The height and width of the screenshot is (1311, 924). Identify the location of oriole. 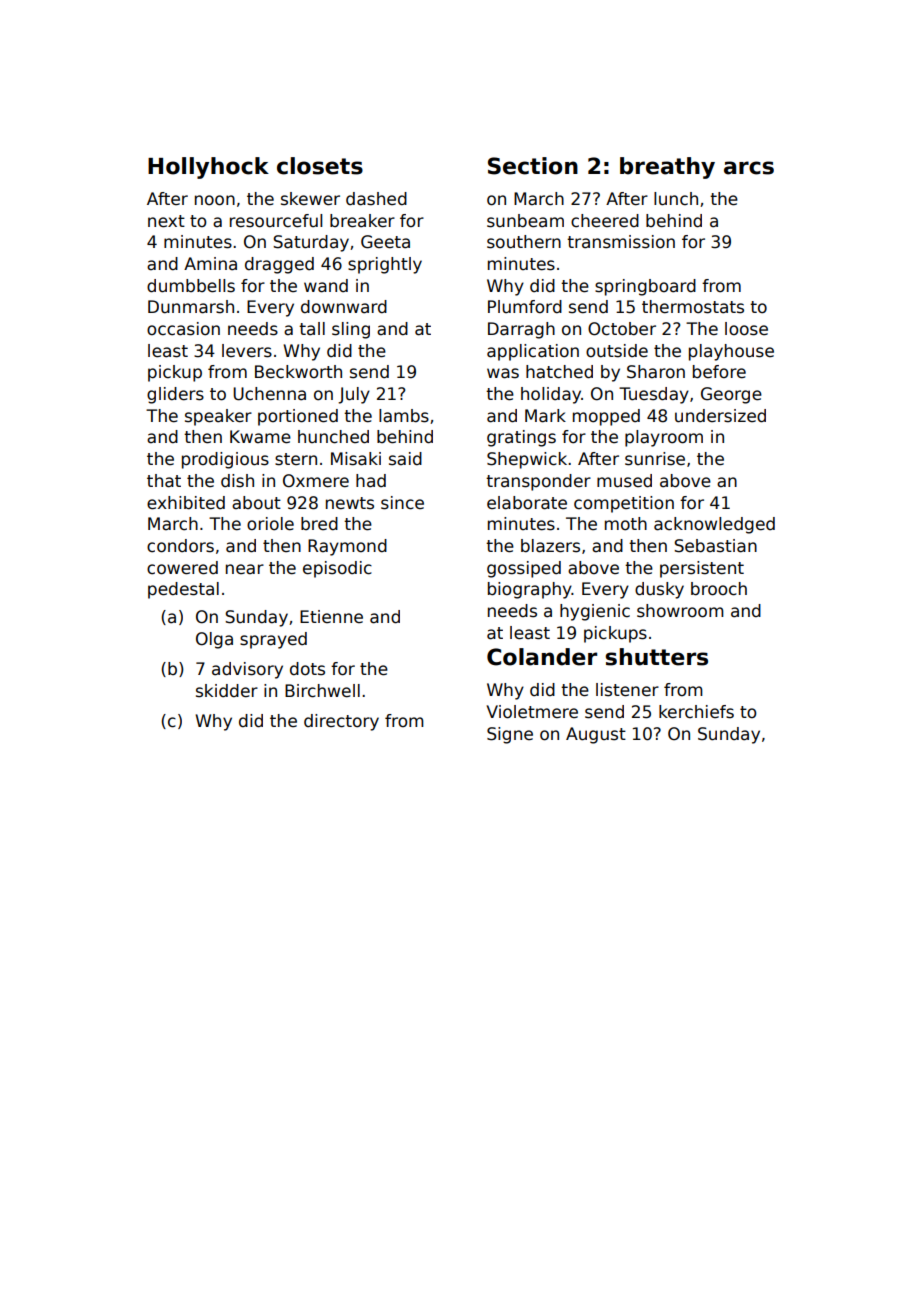
(270, 524).
